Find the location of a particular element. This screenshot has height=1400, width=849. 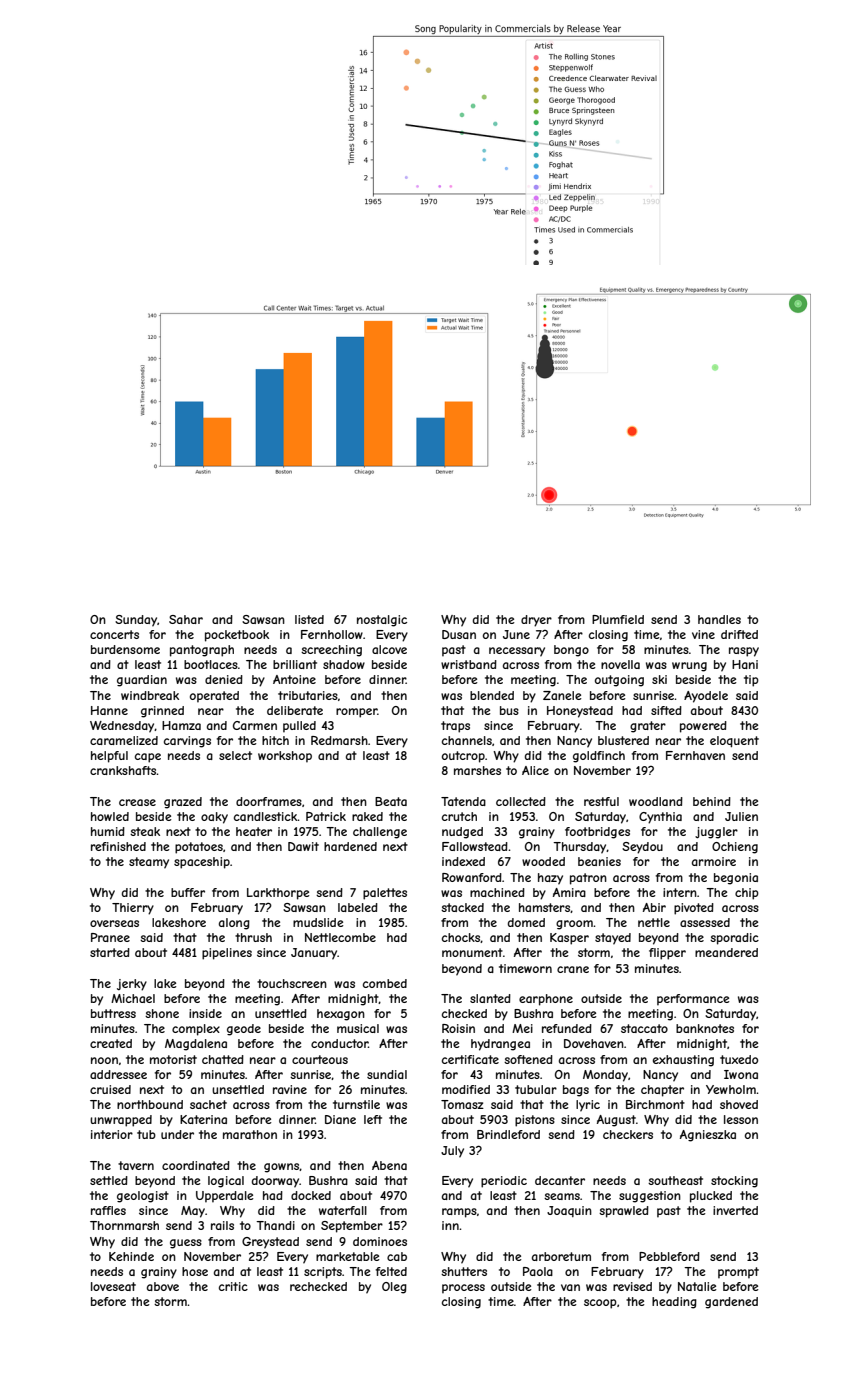

gardened is located at coordinates (731, 1303).
